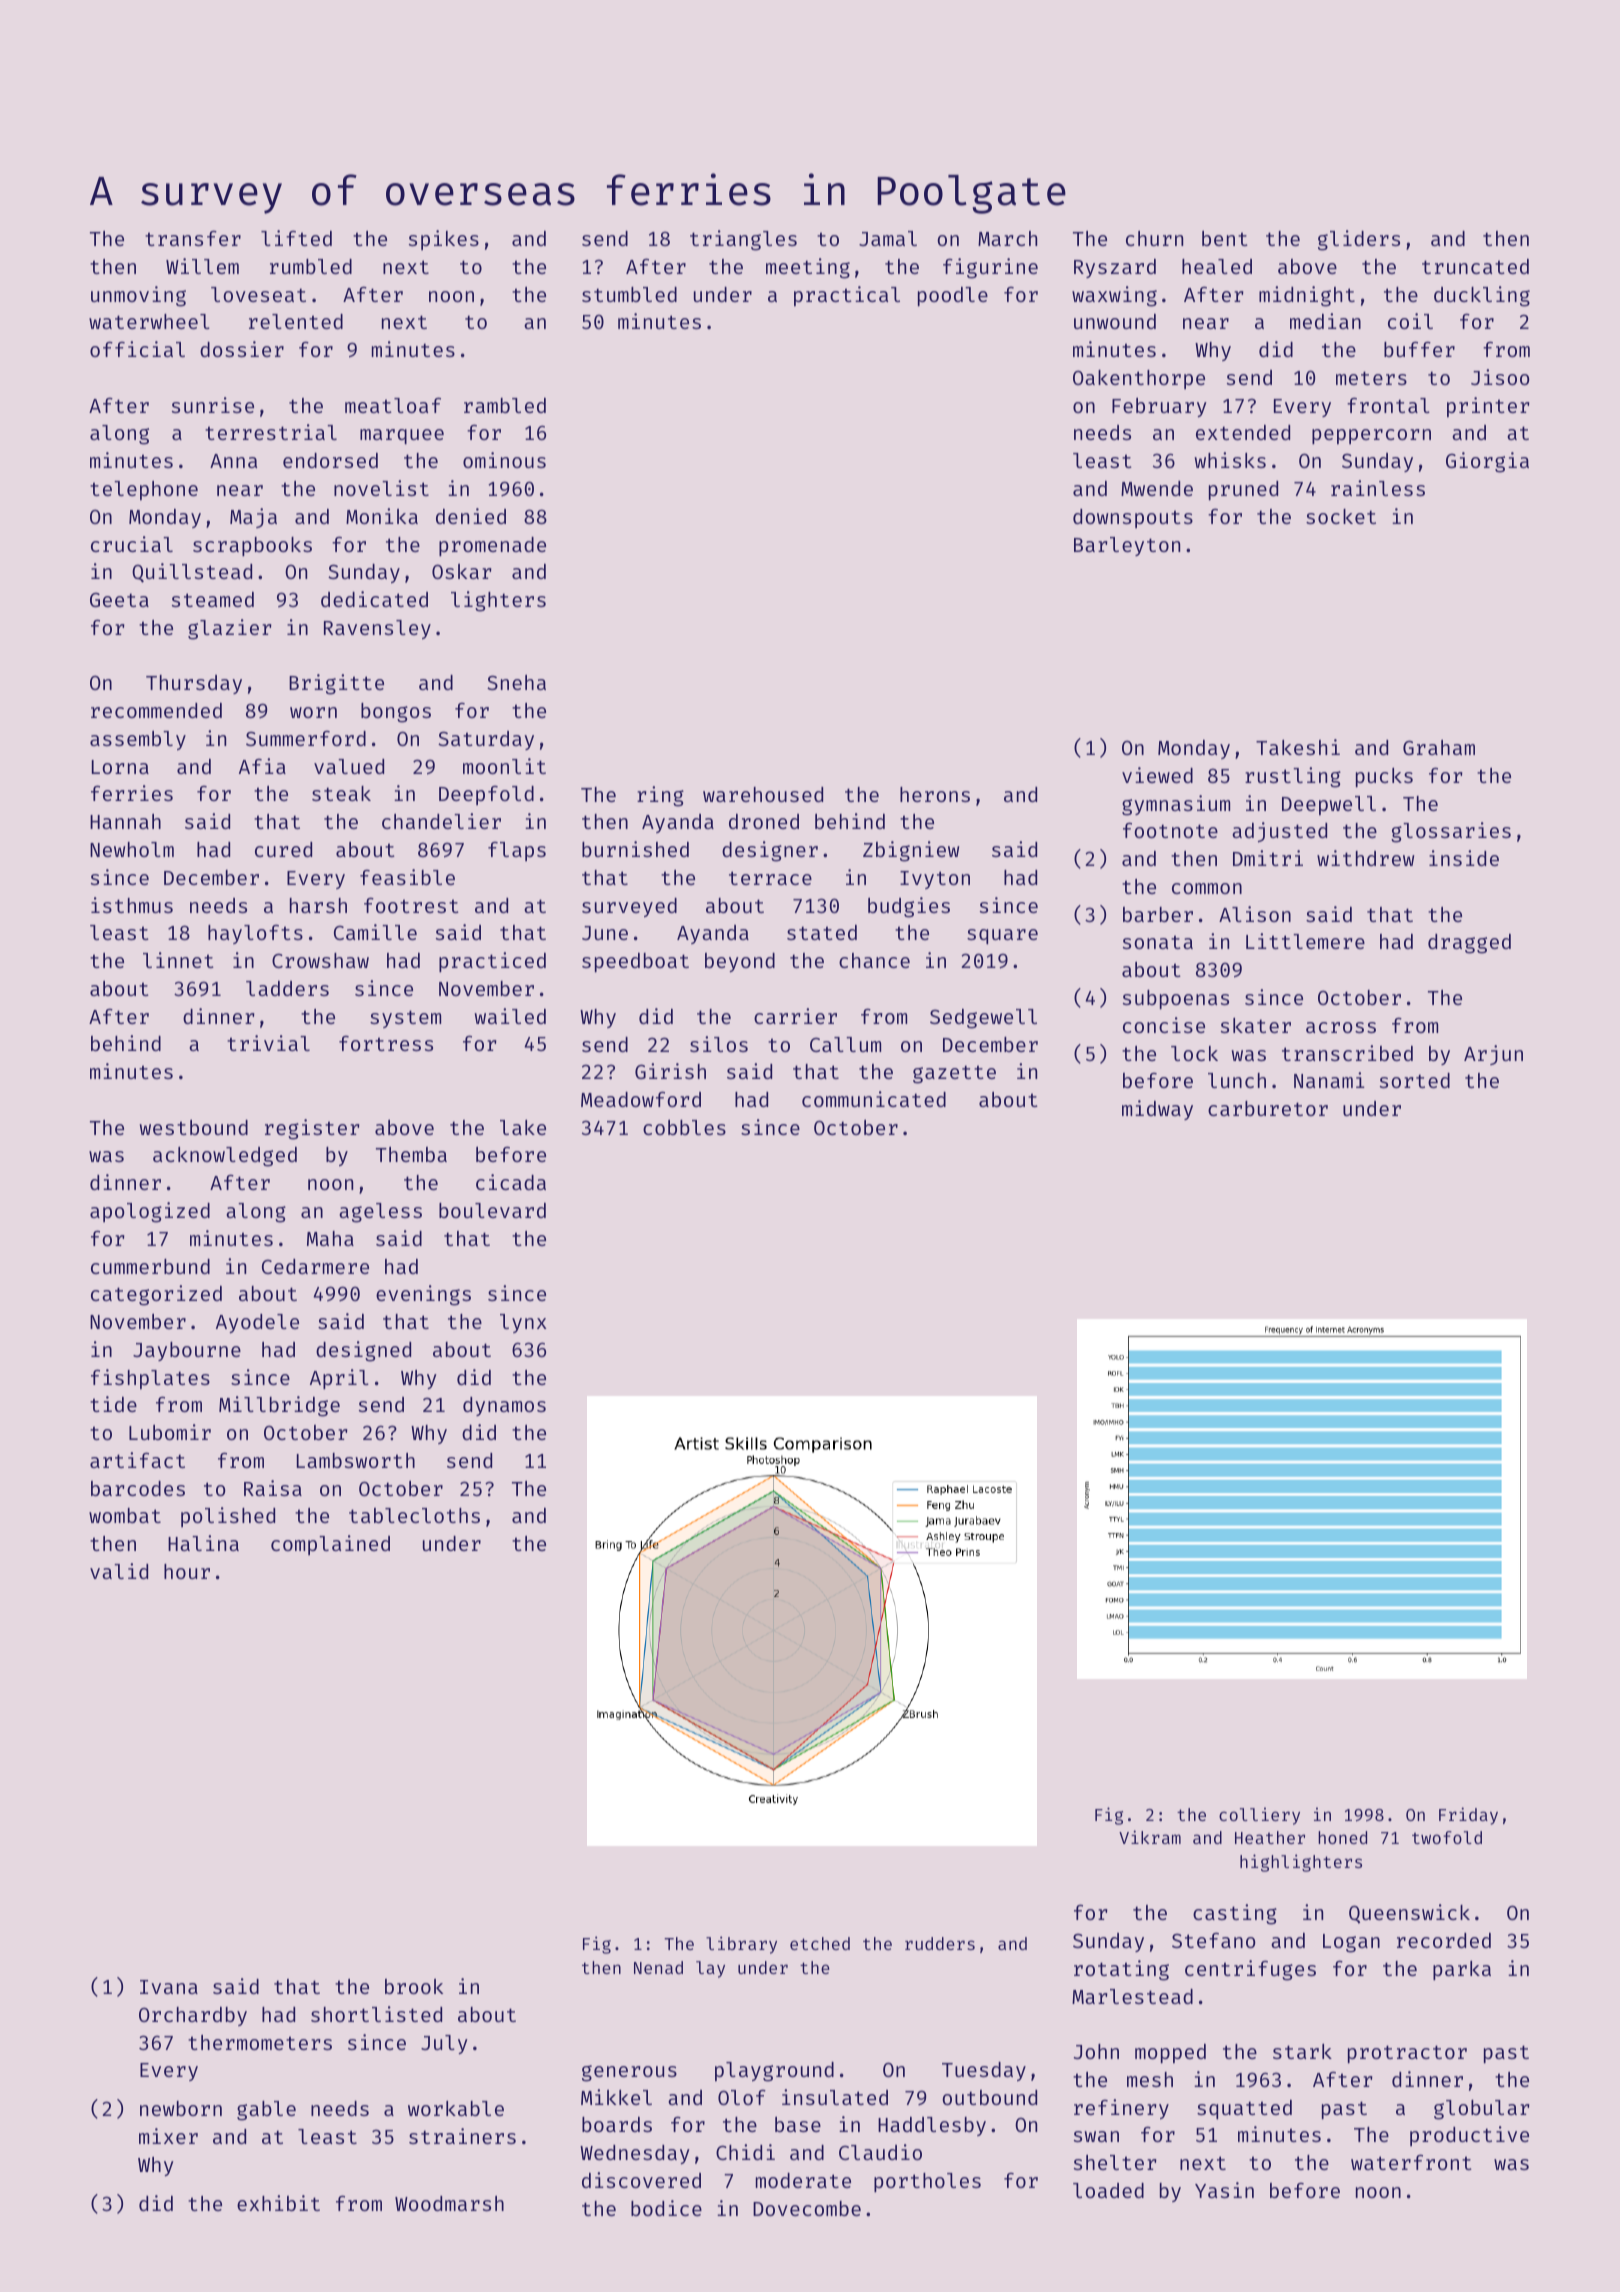 The image size is (1620, 2292). I want to click on brook, so click(414, 1986).
